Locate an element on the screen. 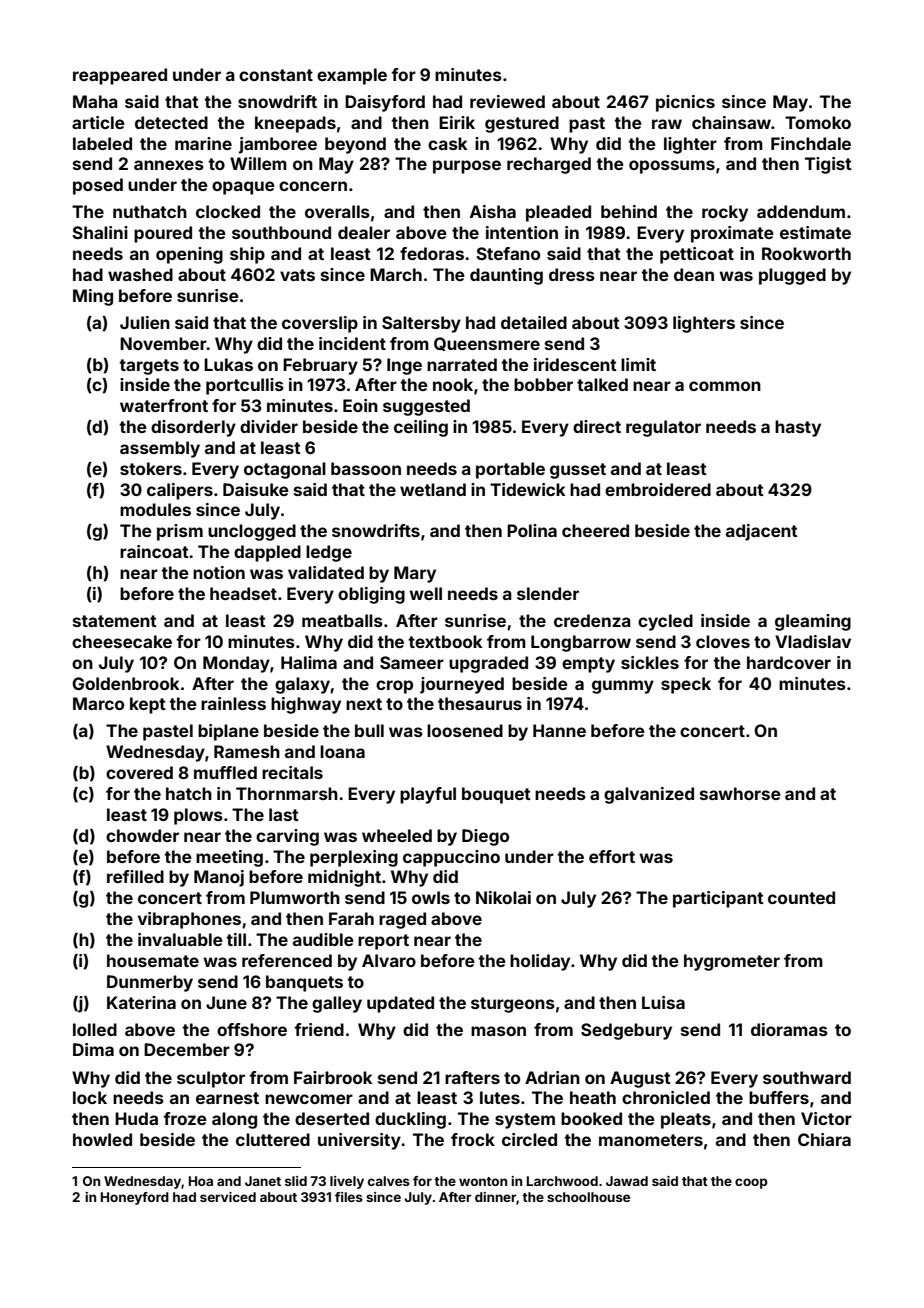 This screenshot has width=924, height=1308. covered is located at coordinates (139, 772).
